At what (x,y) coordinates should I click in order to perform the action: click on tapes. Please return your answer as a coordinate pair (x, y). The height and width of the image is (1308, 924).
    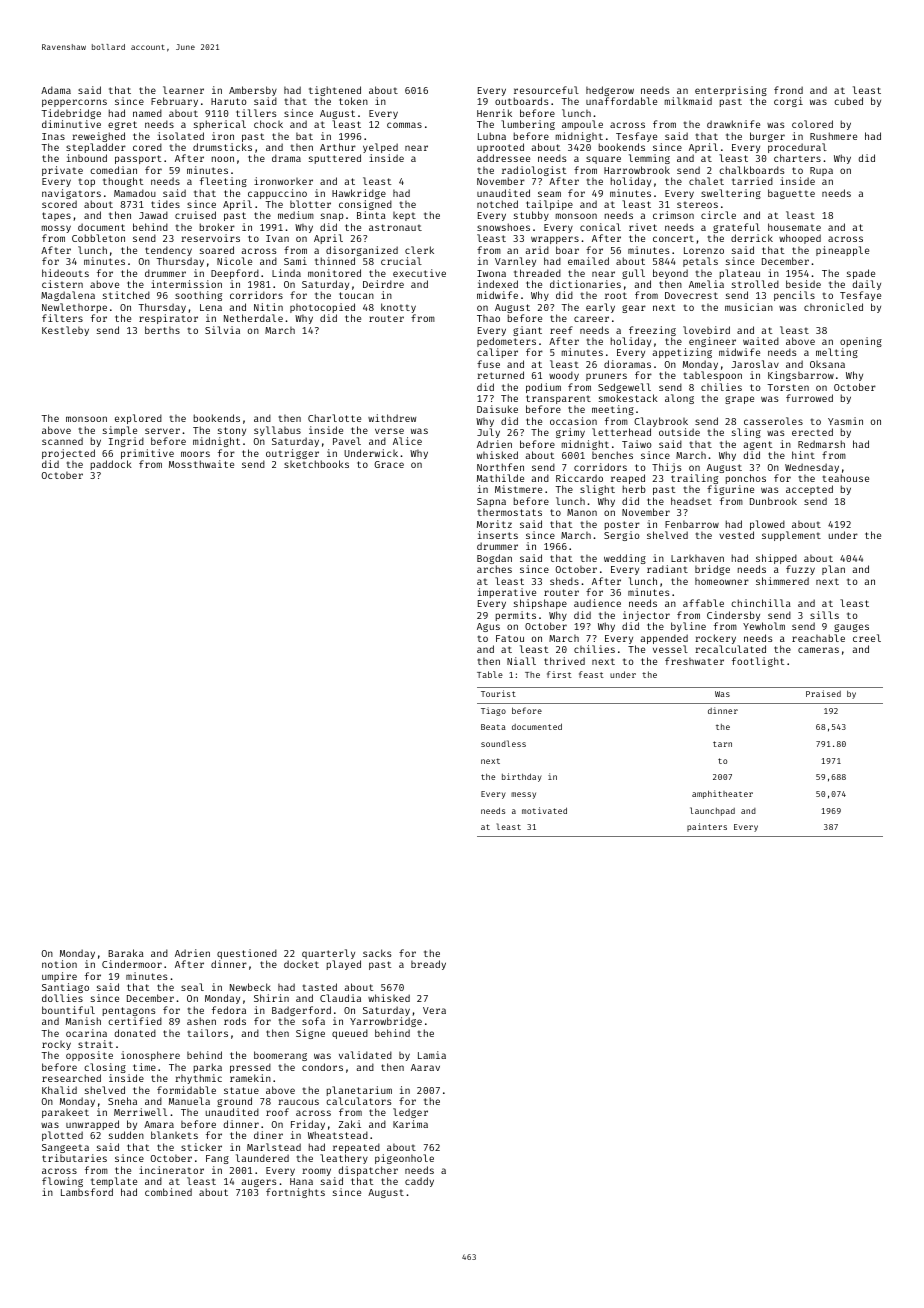
    Looking at the image, I should click on (56, 216).
